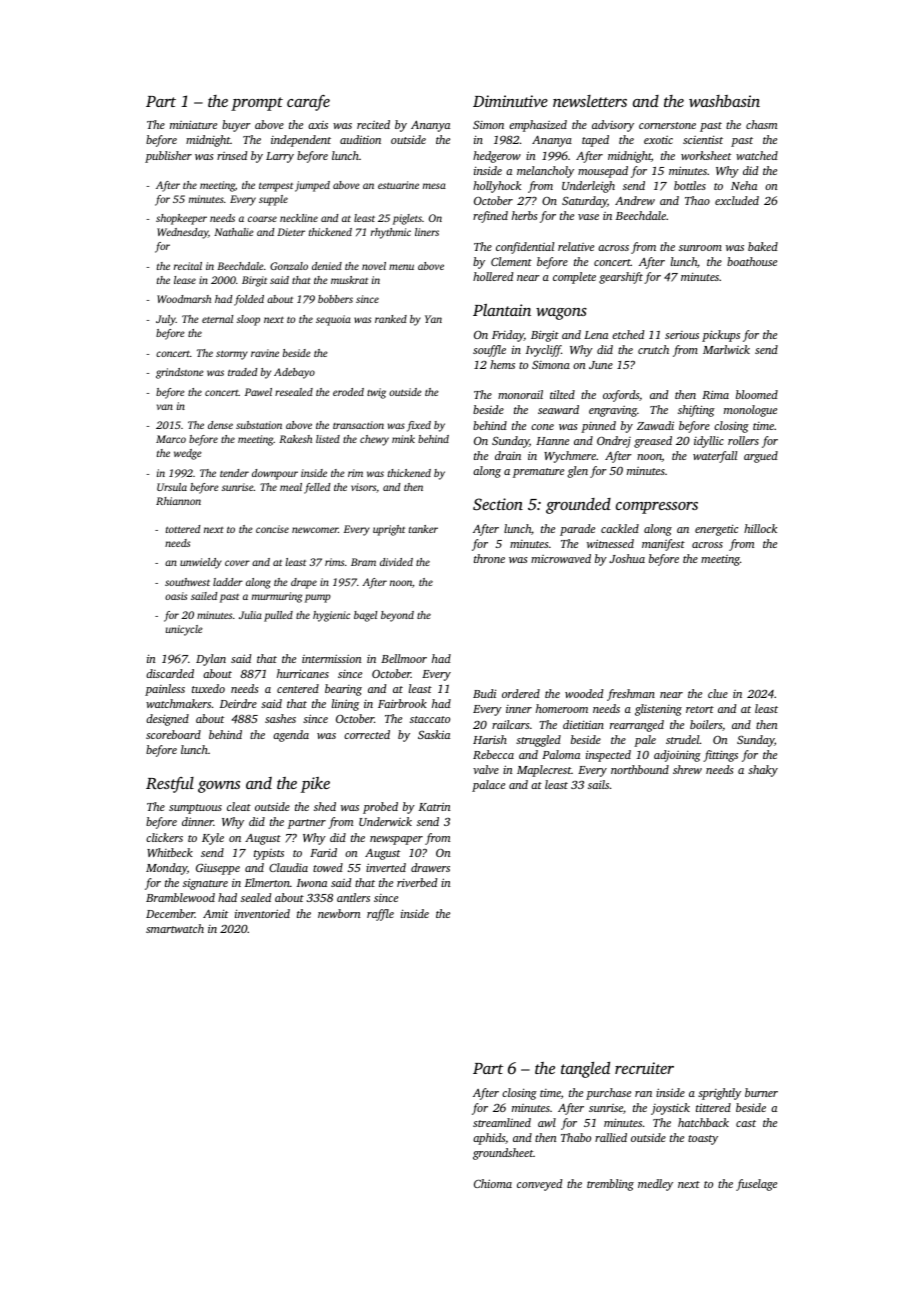  Describe the element at coordinates (417, 882) in the screenshot. I see `riverbed` at that location.
